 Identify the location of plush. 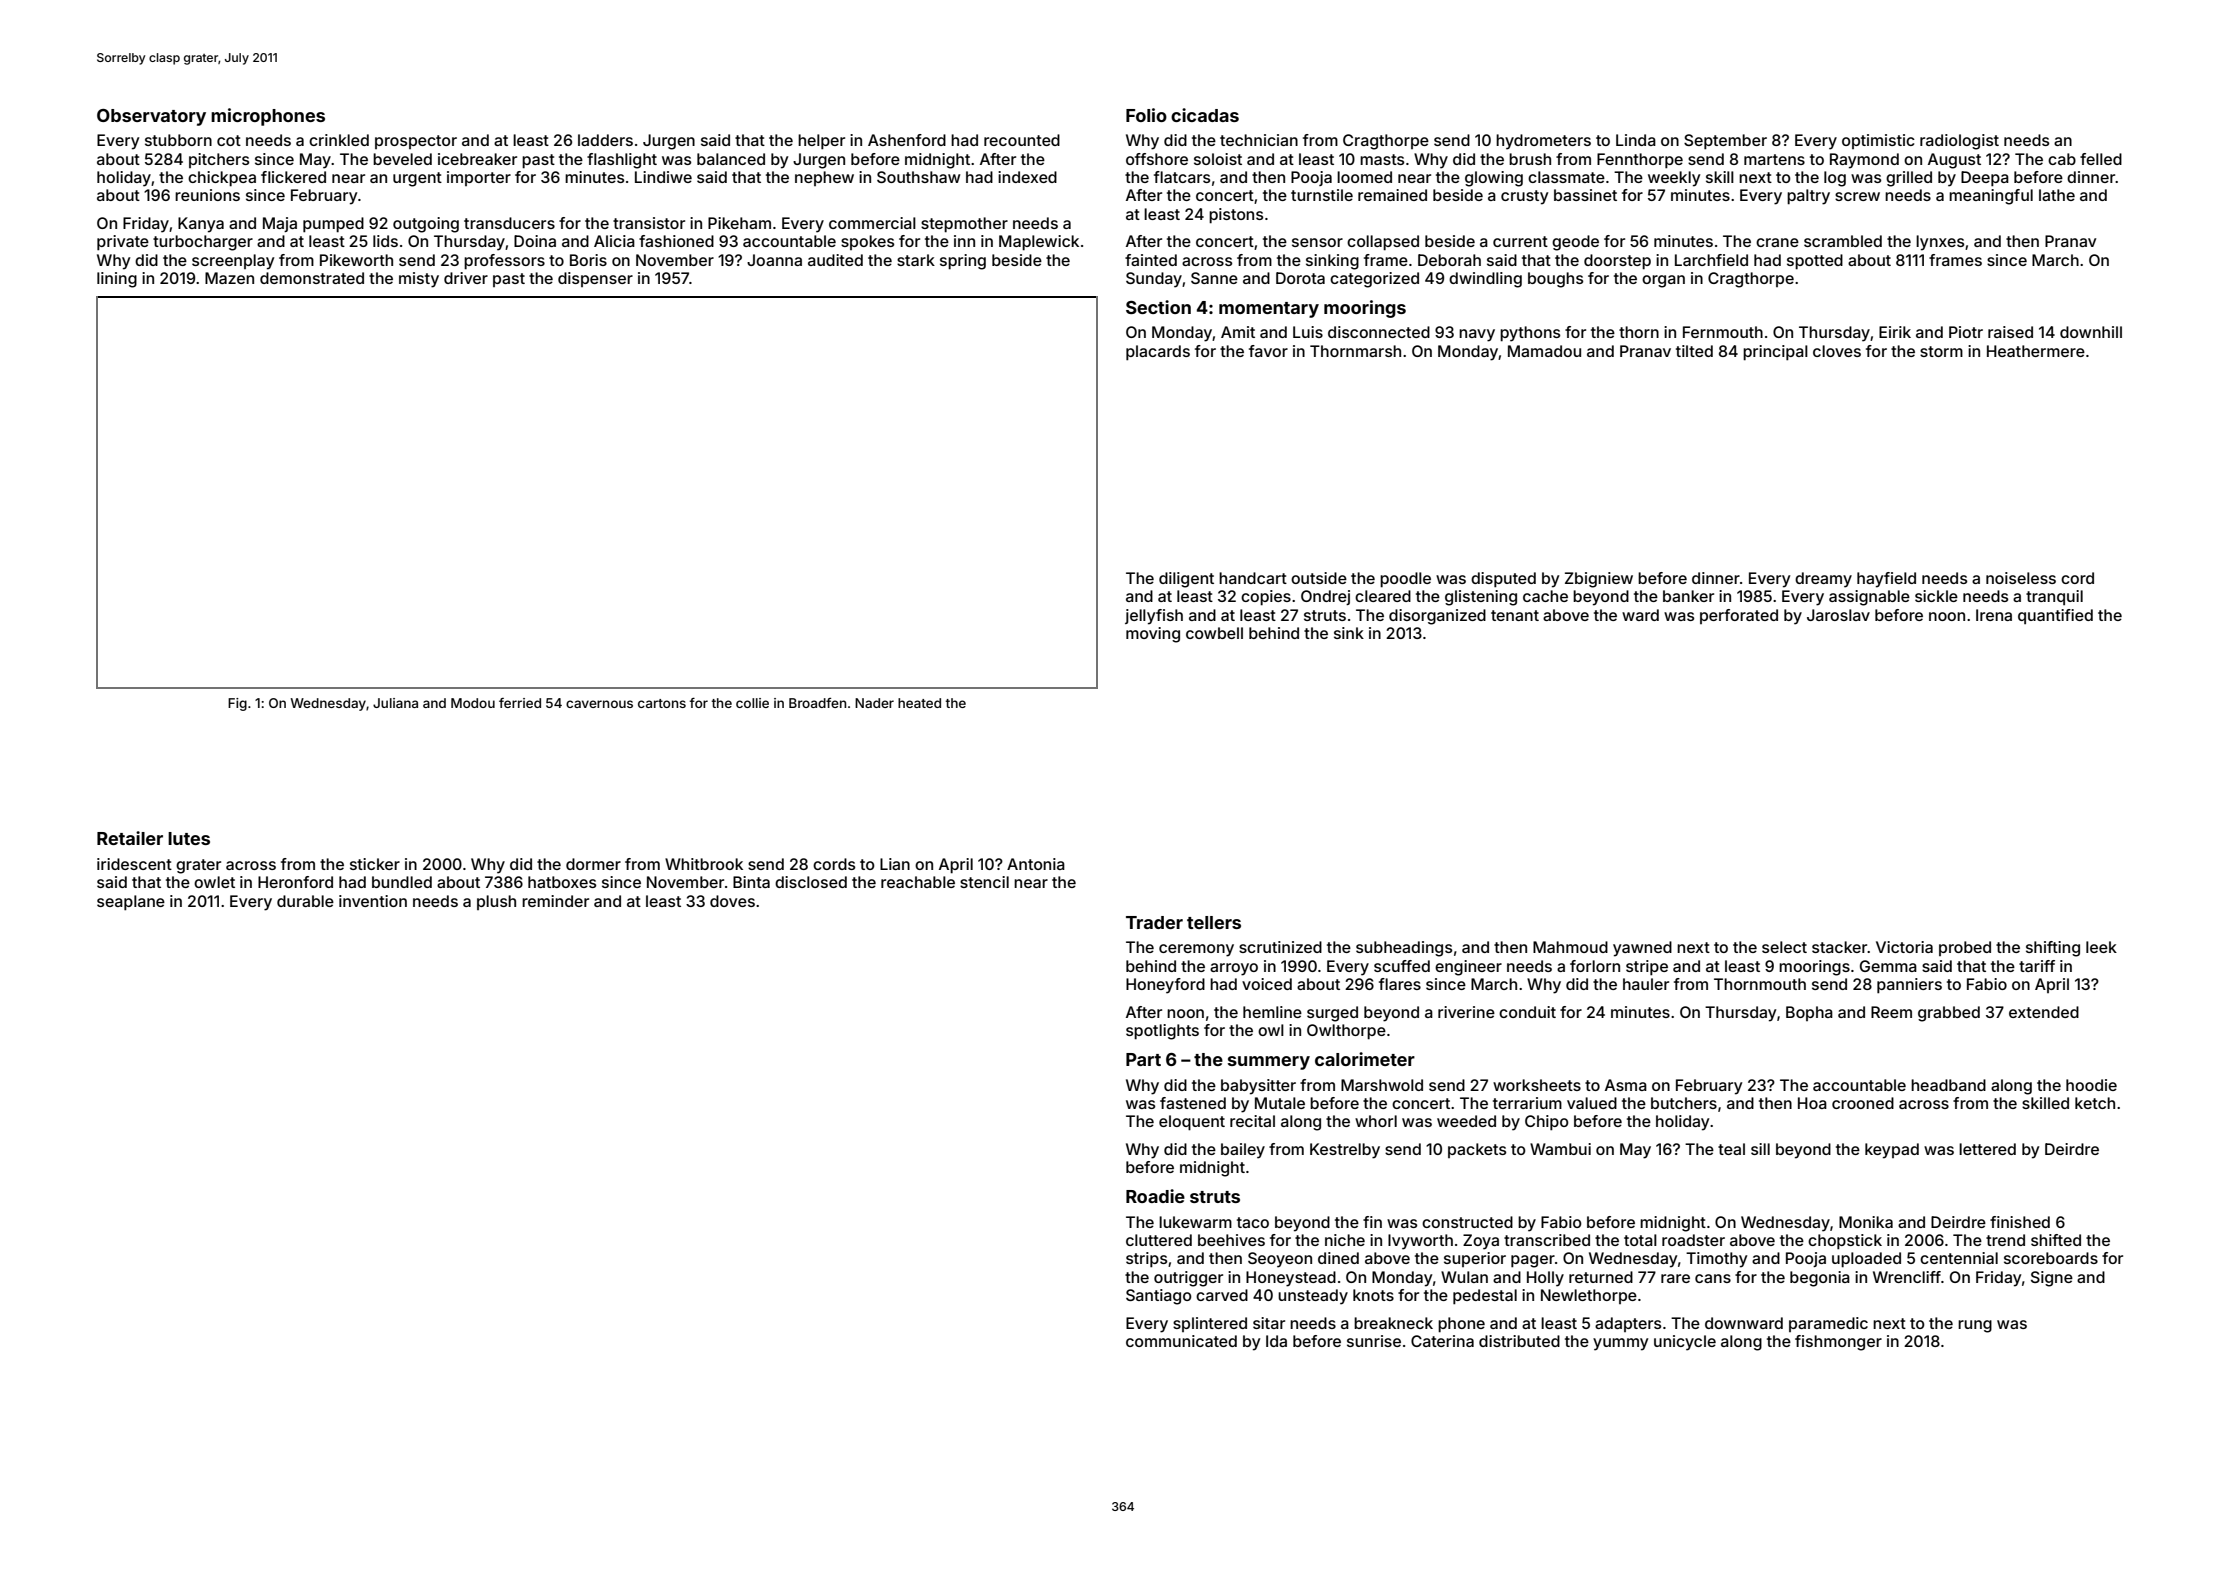
(496, 902).
